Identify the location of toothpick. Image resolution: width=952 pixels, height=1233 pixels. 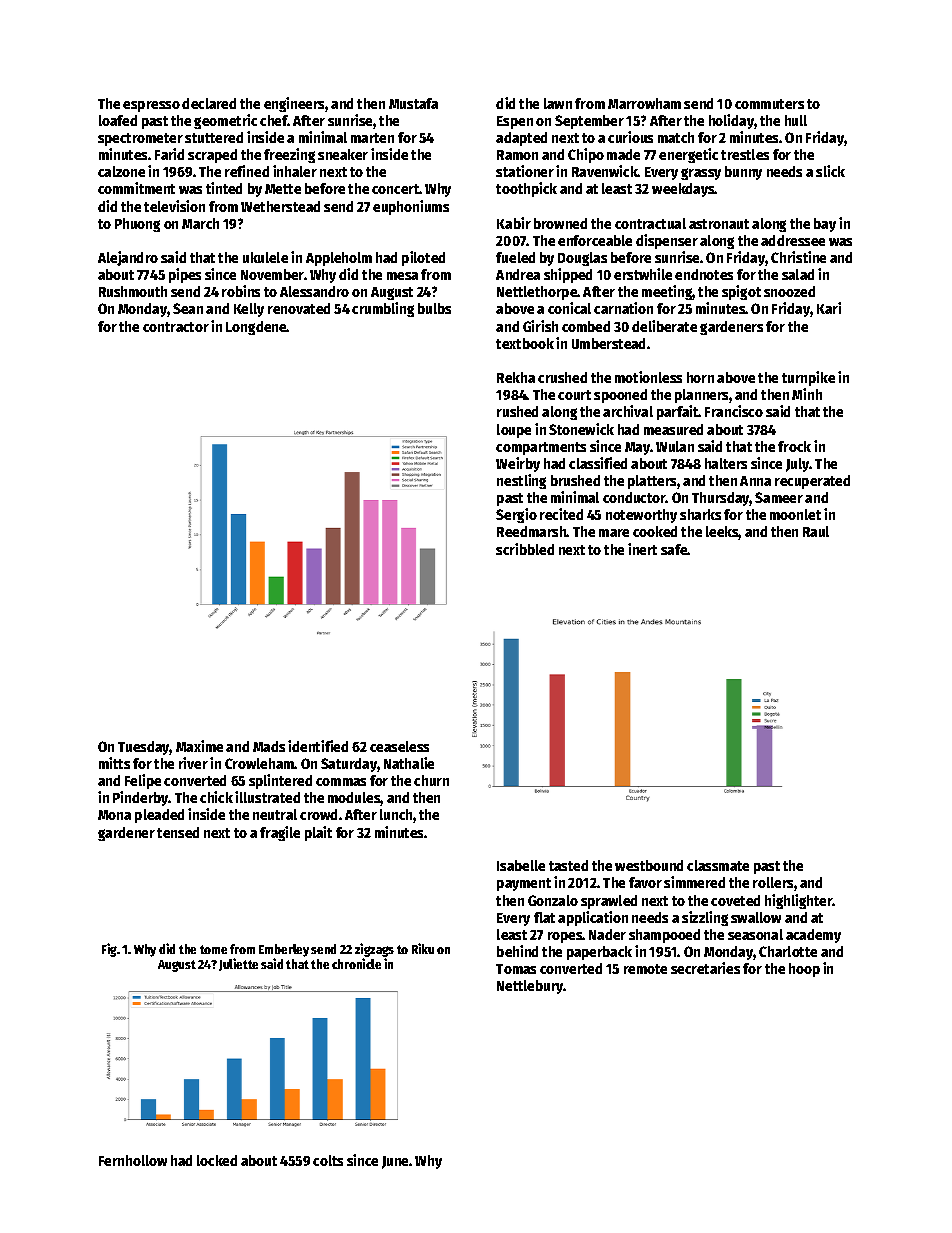
(526, 189).
